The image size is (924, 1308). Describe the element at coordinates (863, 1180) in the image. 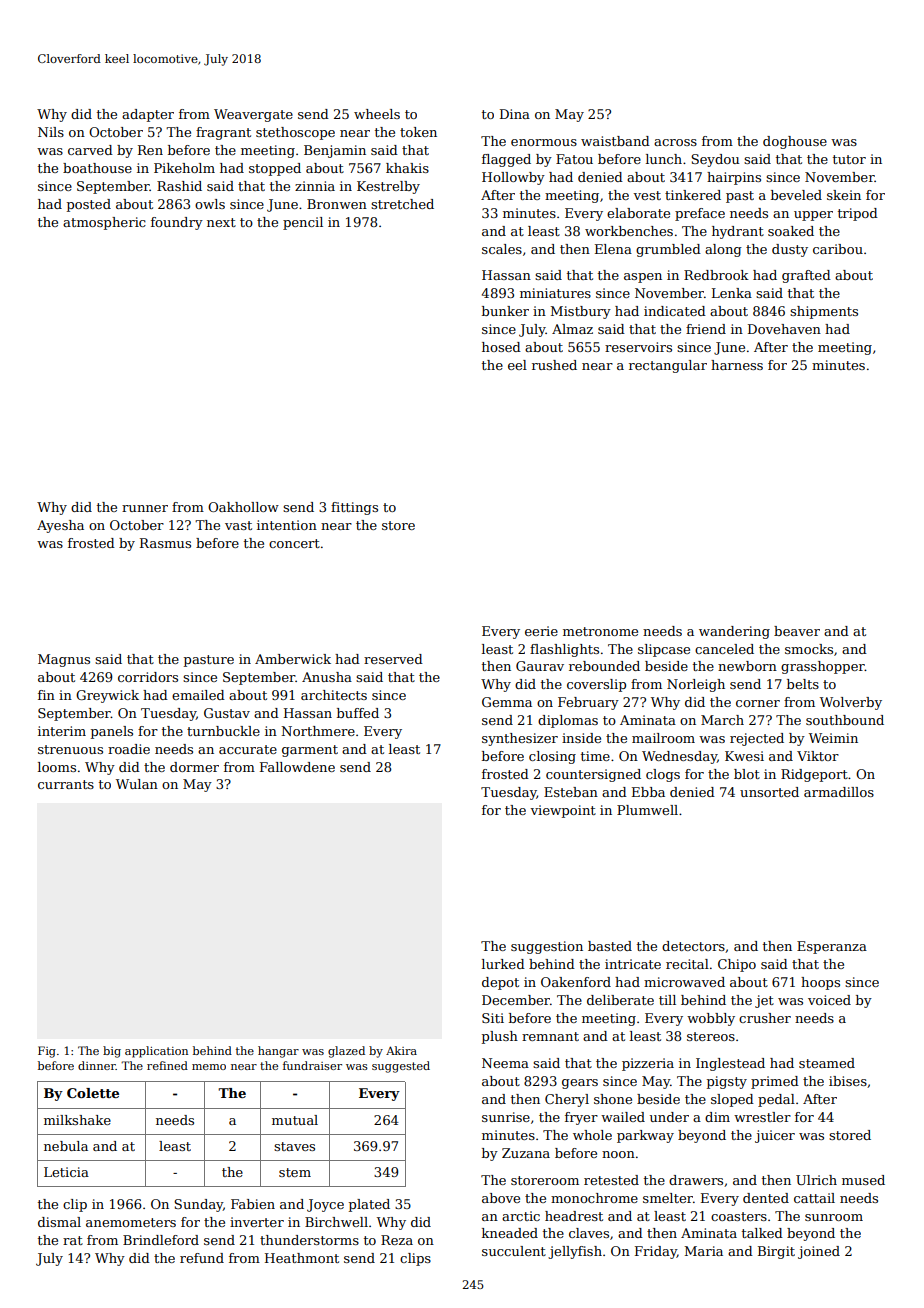

I see `mused` at that location.
